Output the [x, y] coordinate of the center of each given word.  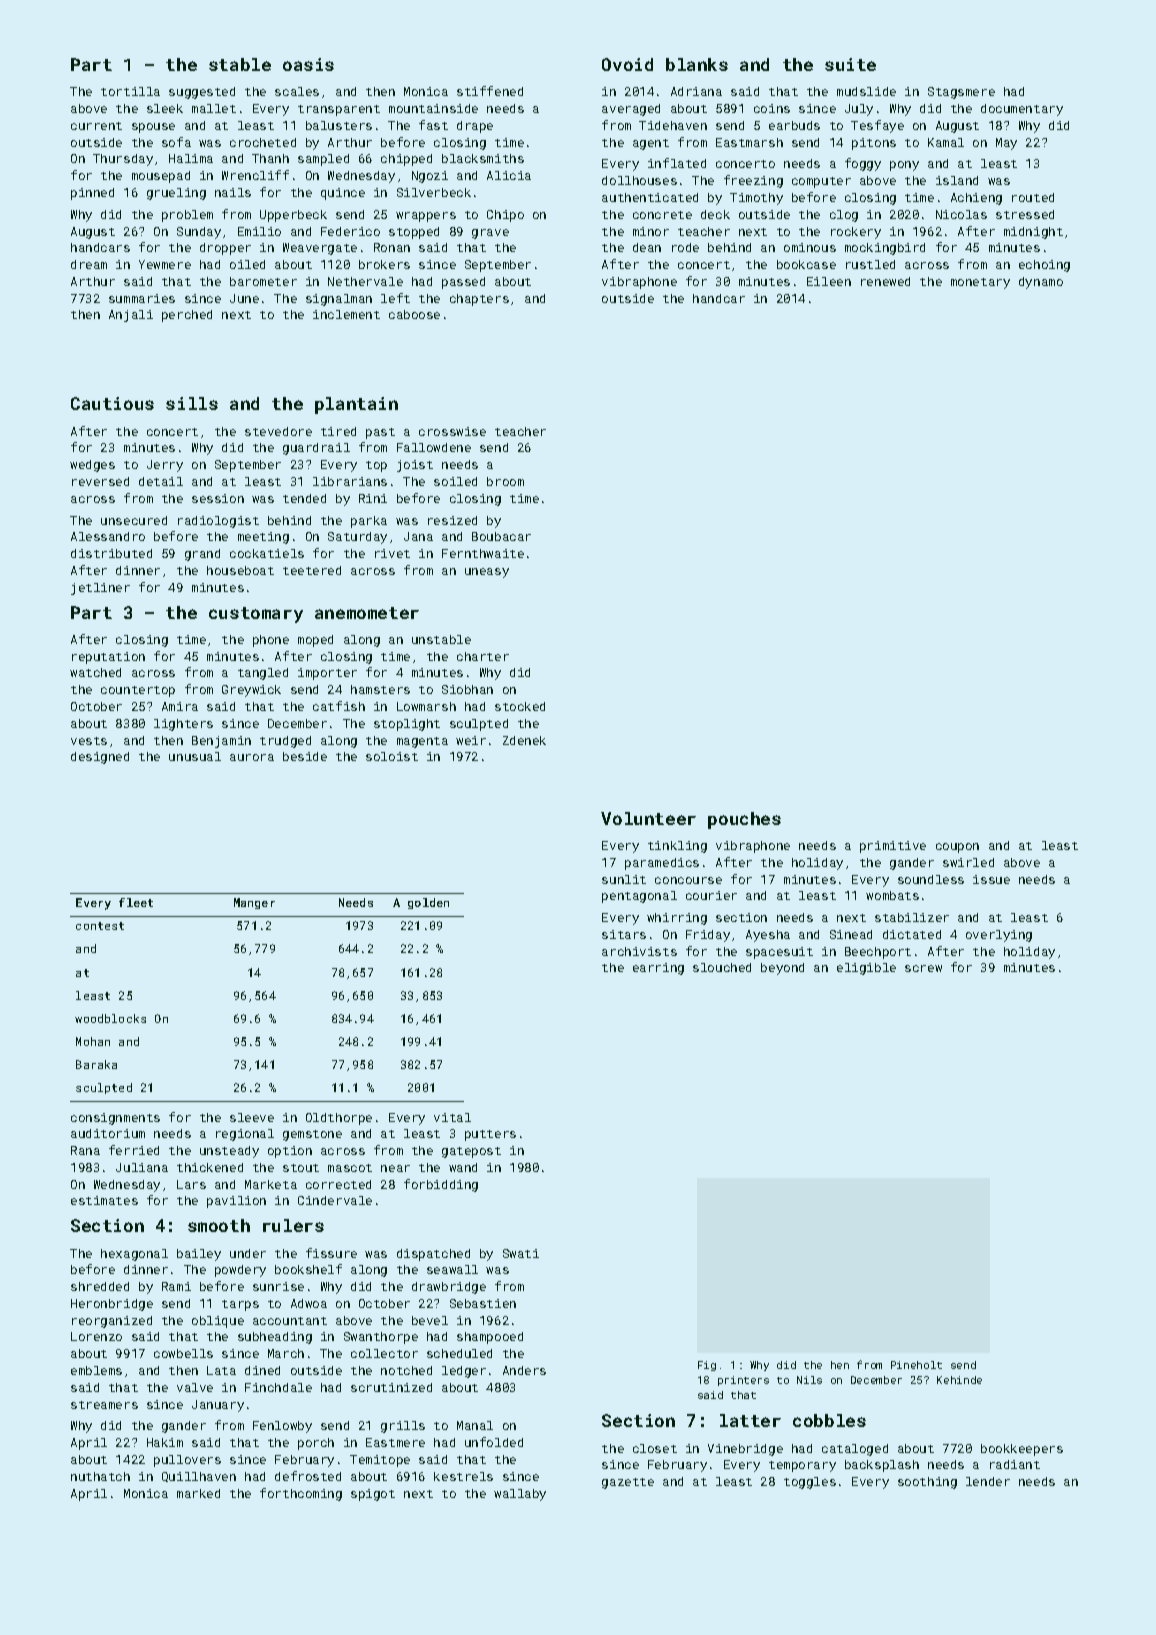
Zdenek [524, 740]
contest [100, 926]
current [96, 126]
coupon [957, 848]
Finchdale [278, 1387]
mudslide [866, 91]
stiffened [490, 91]
